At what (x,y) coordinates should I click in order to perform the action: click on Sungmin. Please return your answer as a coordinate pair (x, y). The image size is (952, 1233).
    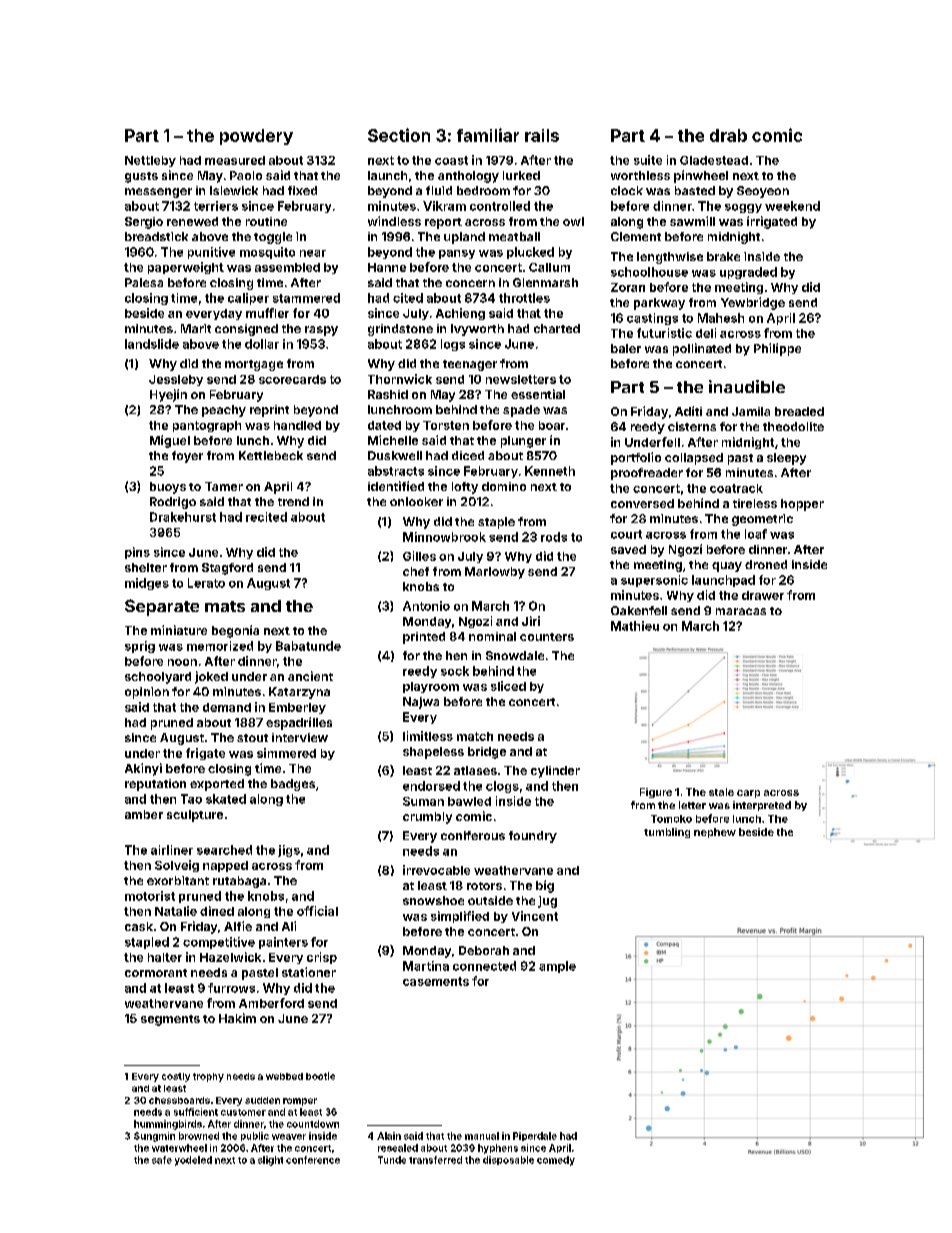
    Looking at the image, I should click on (154, 1137).
